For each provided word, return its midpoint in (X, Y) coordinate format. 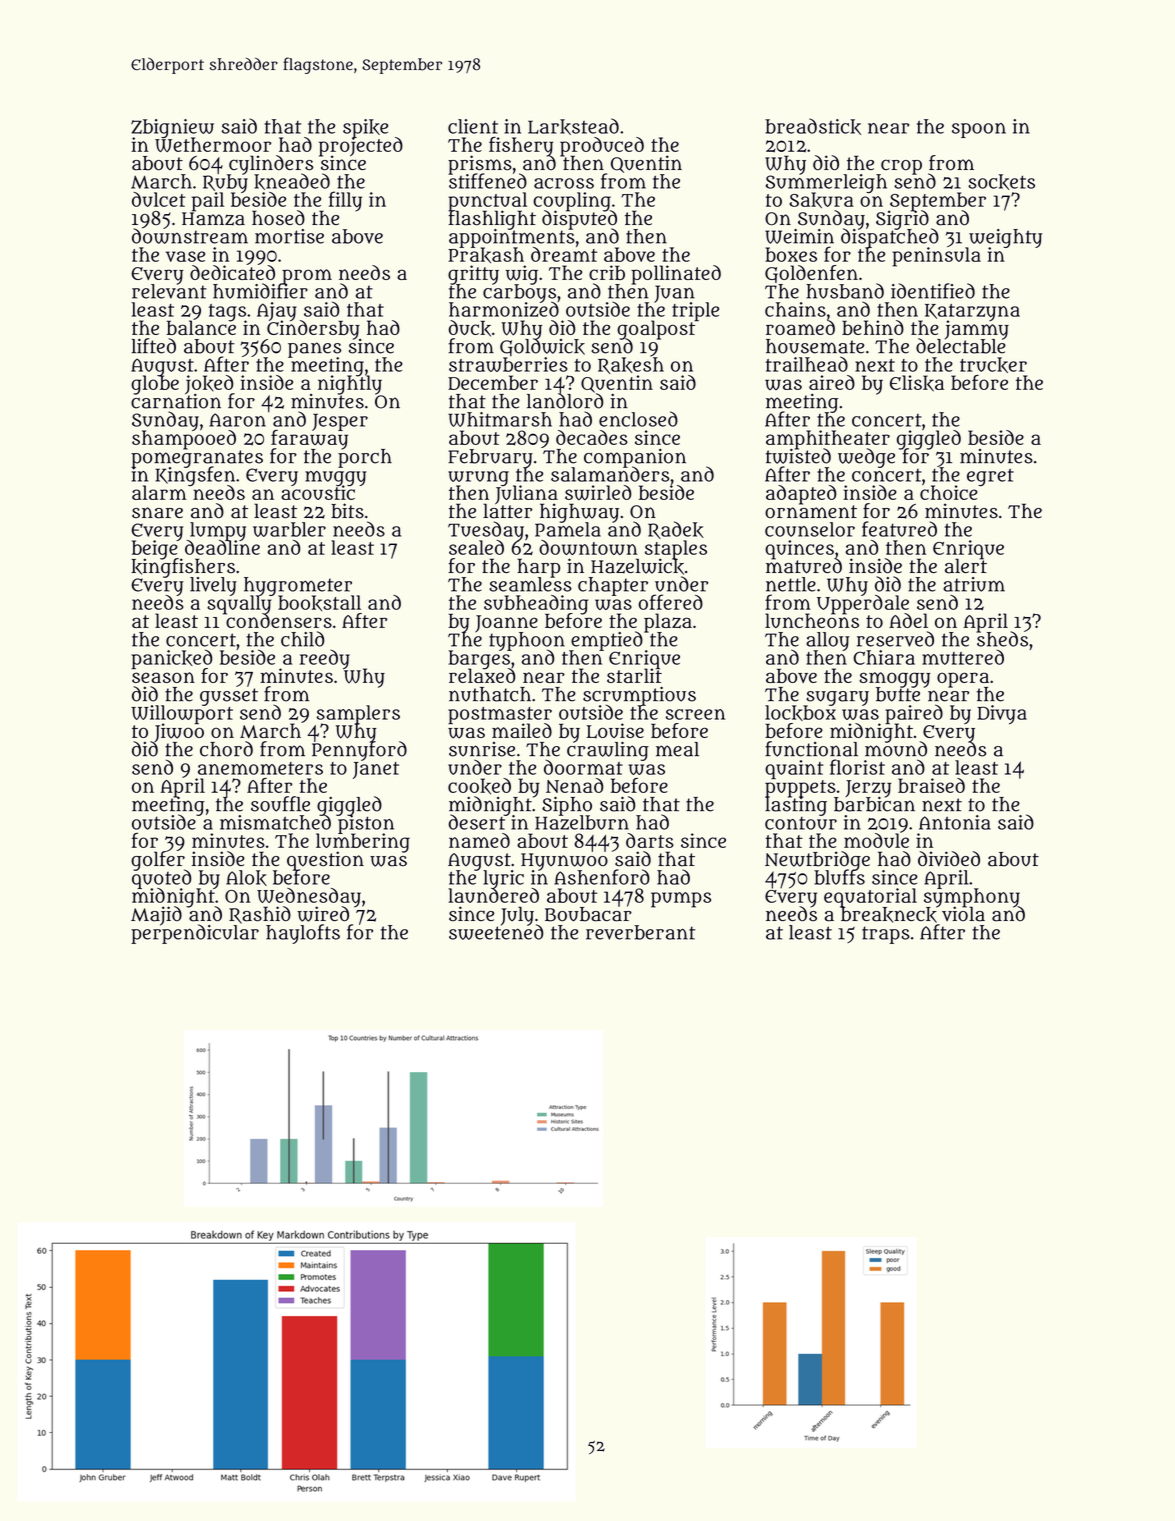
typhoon (527, 641)
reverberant (640, 932)
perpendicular (195, 934)
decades (592, 437)
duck (470, 328)
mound (896, 749)
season (163, 677)
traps (886, 935)
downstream (190, 236)
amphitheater (828, 439)
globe (155, 385)
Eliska (917, 383)
